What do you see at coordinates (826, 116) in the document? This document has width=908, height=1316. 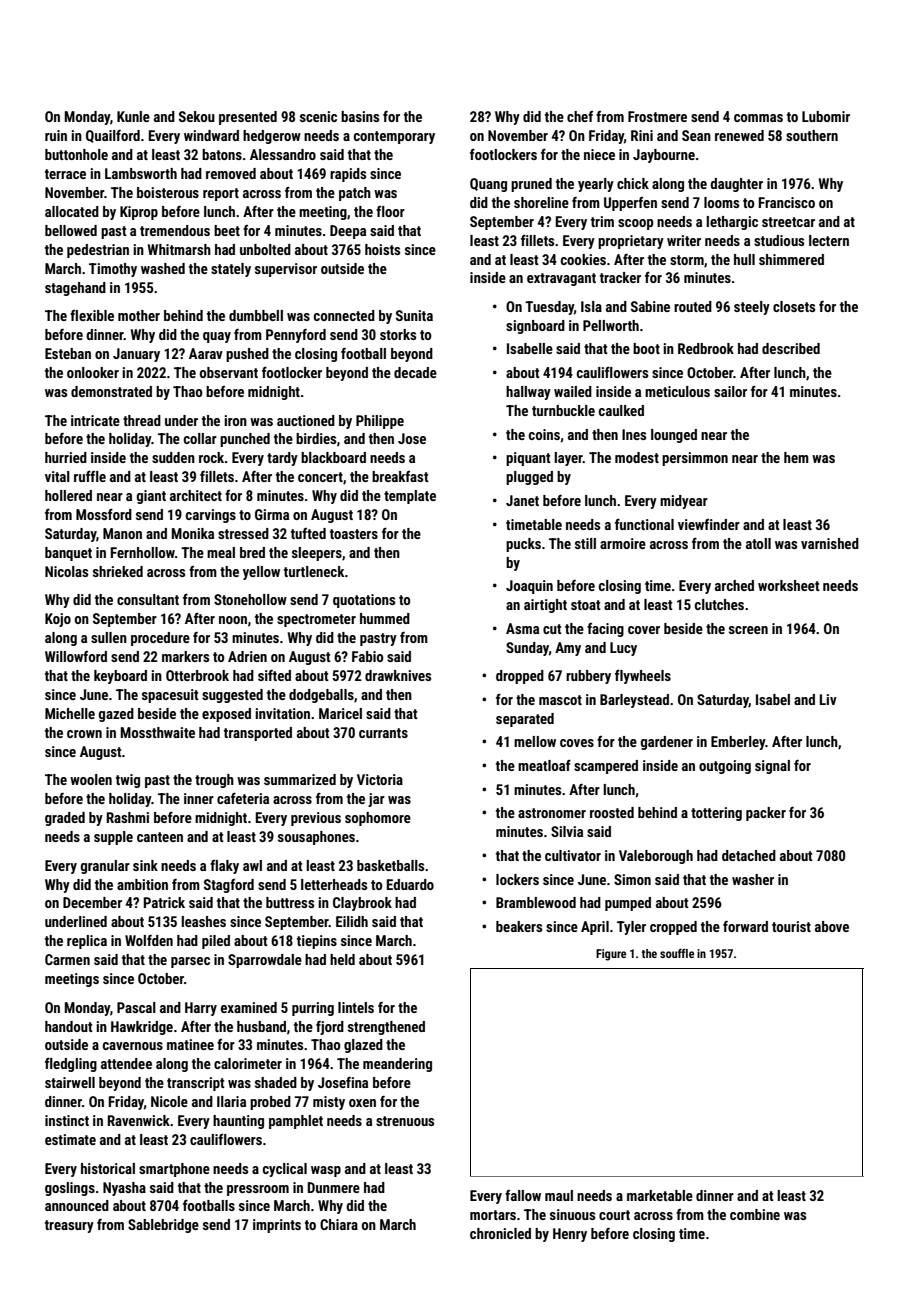 I see `Lubomir` at bounding box center [826, 116].
